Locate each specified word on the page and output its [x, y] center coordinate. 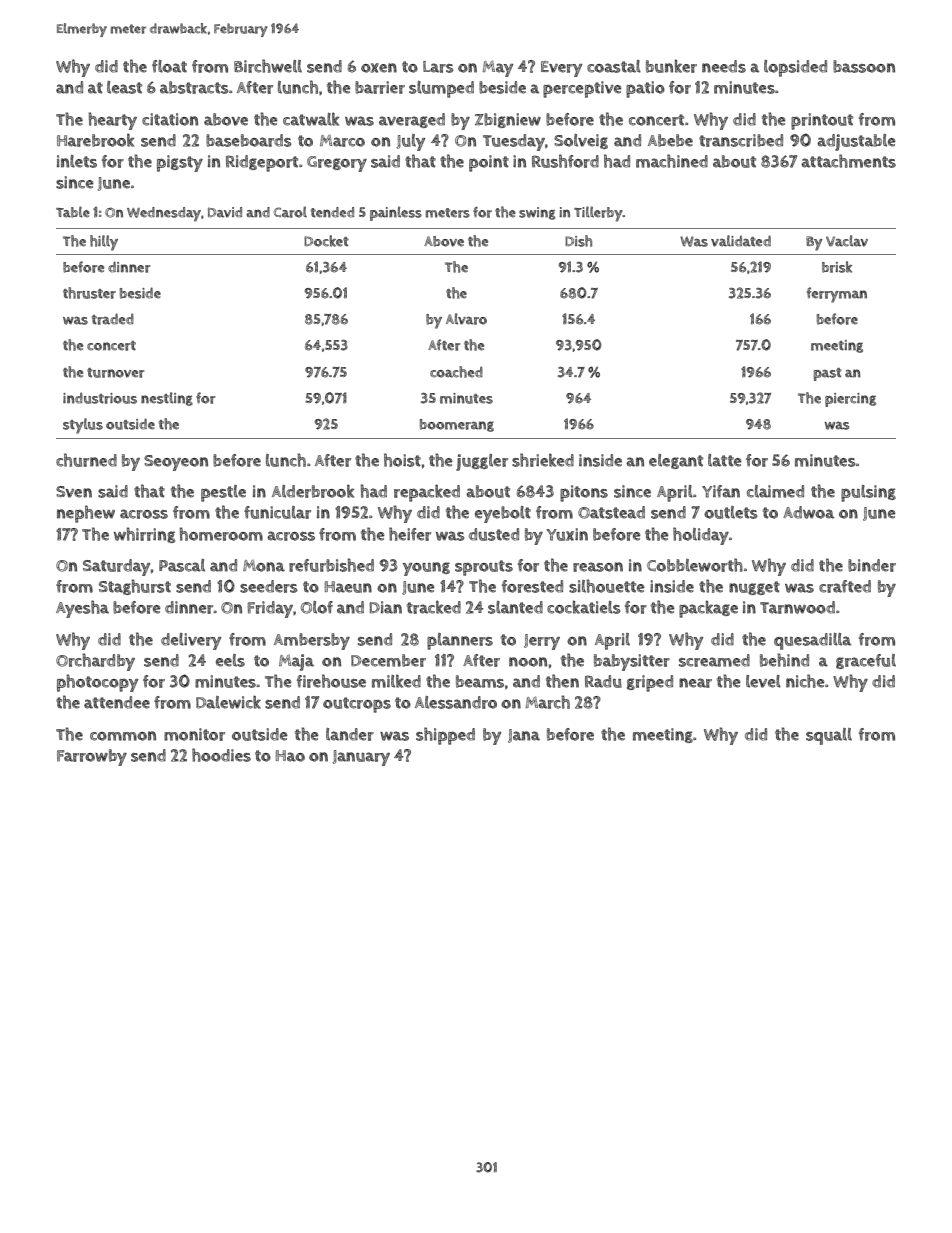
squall [829, 736]
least [124, 87]
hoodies [221, 755]
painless [396, 213]
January [361, 758]
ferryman [837, 295]
